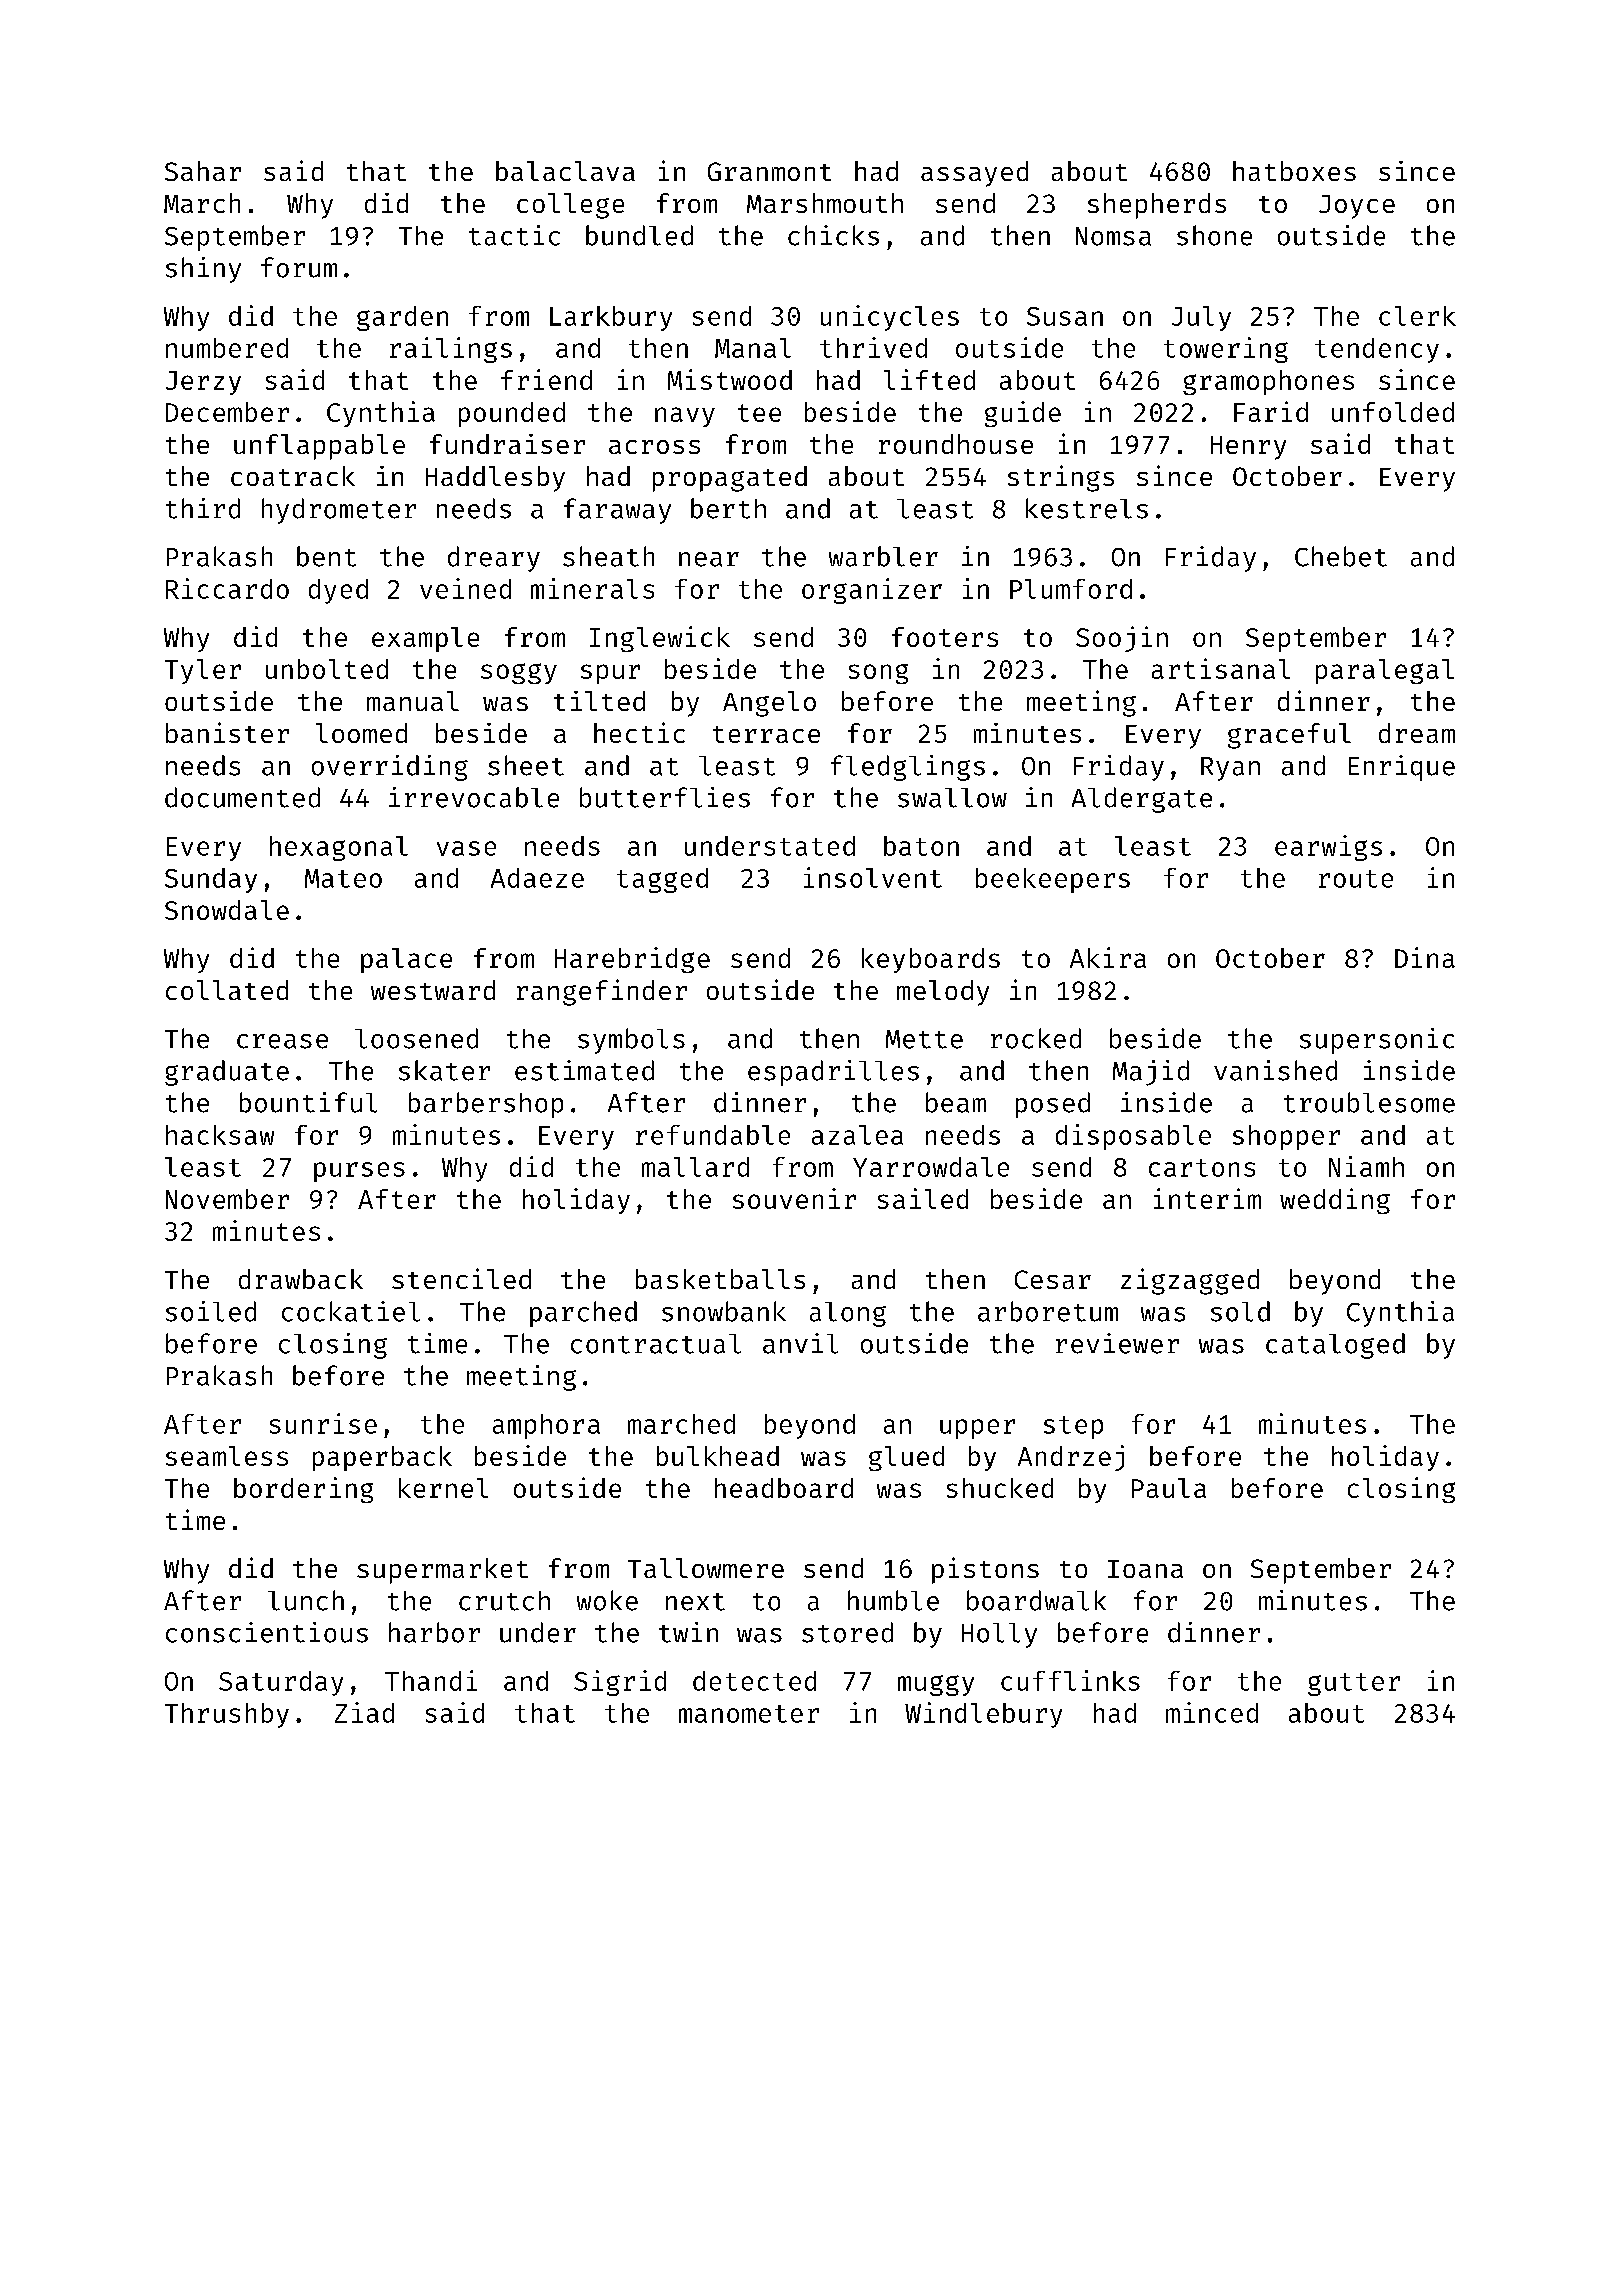  Describe the element at coordinates (303, 1490) in the page. I see `bordering` at that location.
